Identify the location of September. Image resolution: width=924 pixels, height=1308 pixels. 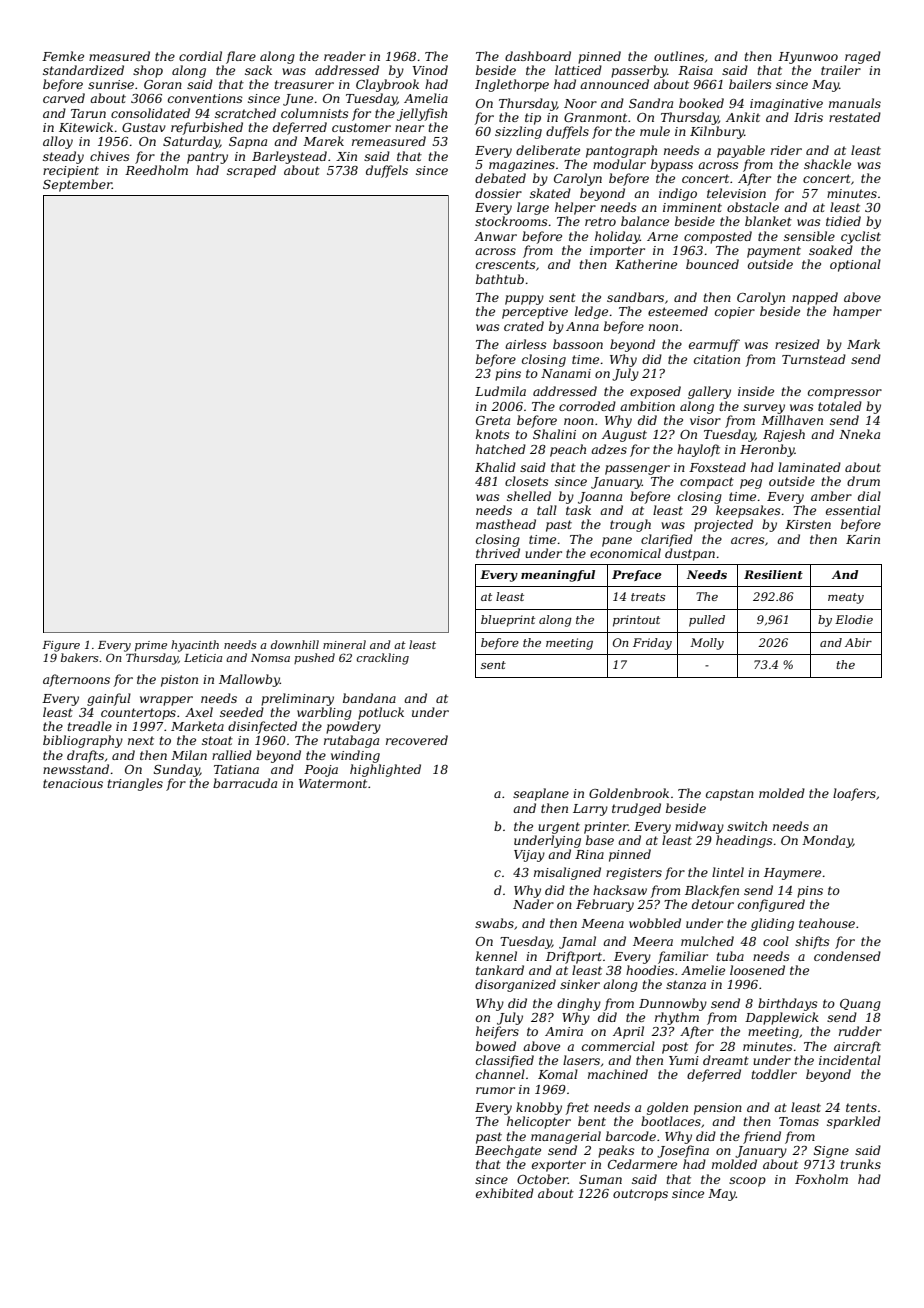
(77, 185).
